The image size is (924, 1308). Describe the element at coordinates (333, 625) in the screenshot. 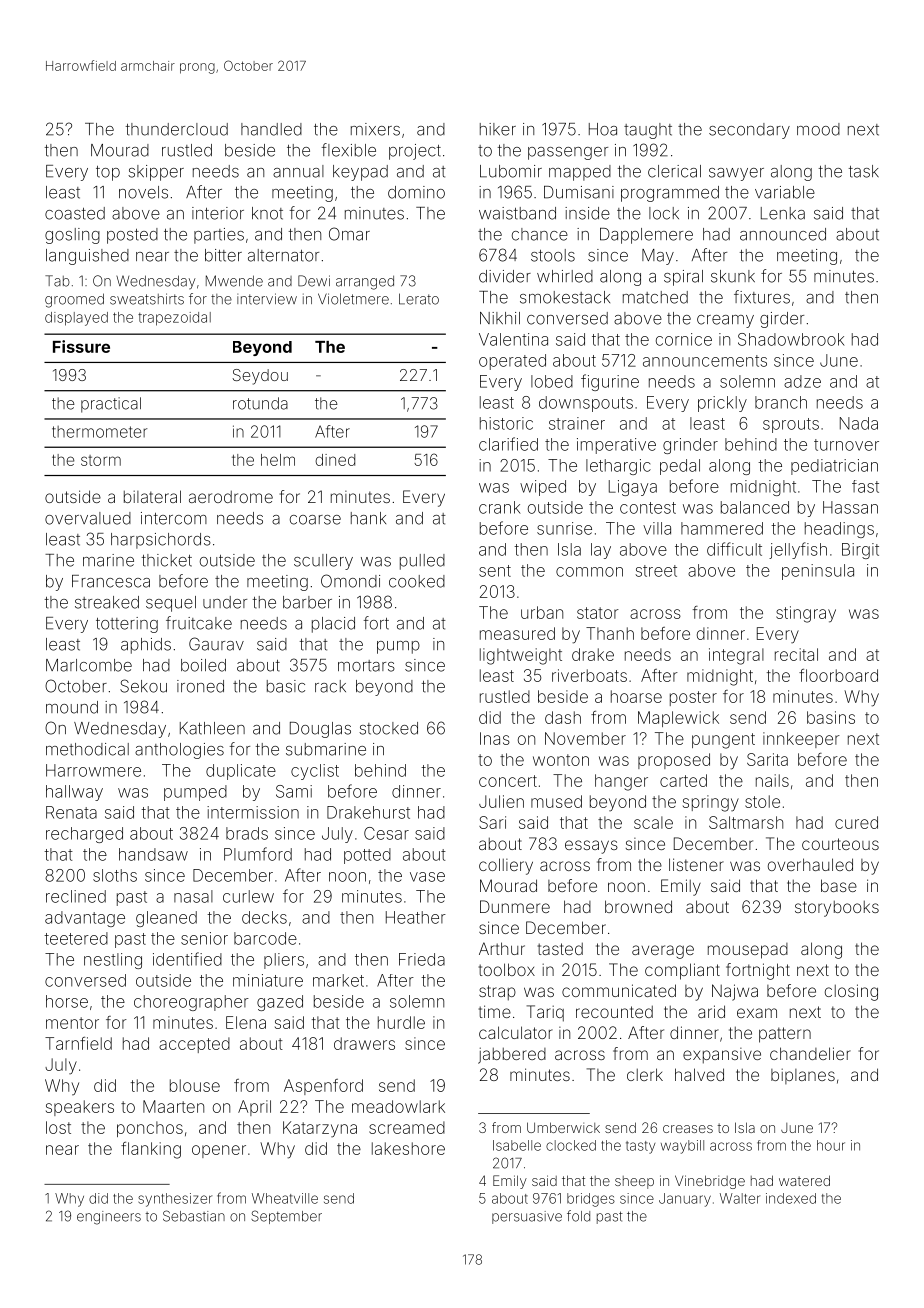

I see `placid` at that location.
